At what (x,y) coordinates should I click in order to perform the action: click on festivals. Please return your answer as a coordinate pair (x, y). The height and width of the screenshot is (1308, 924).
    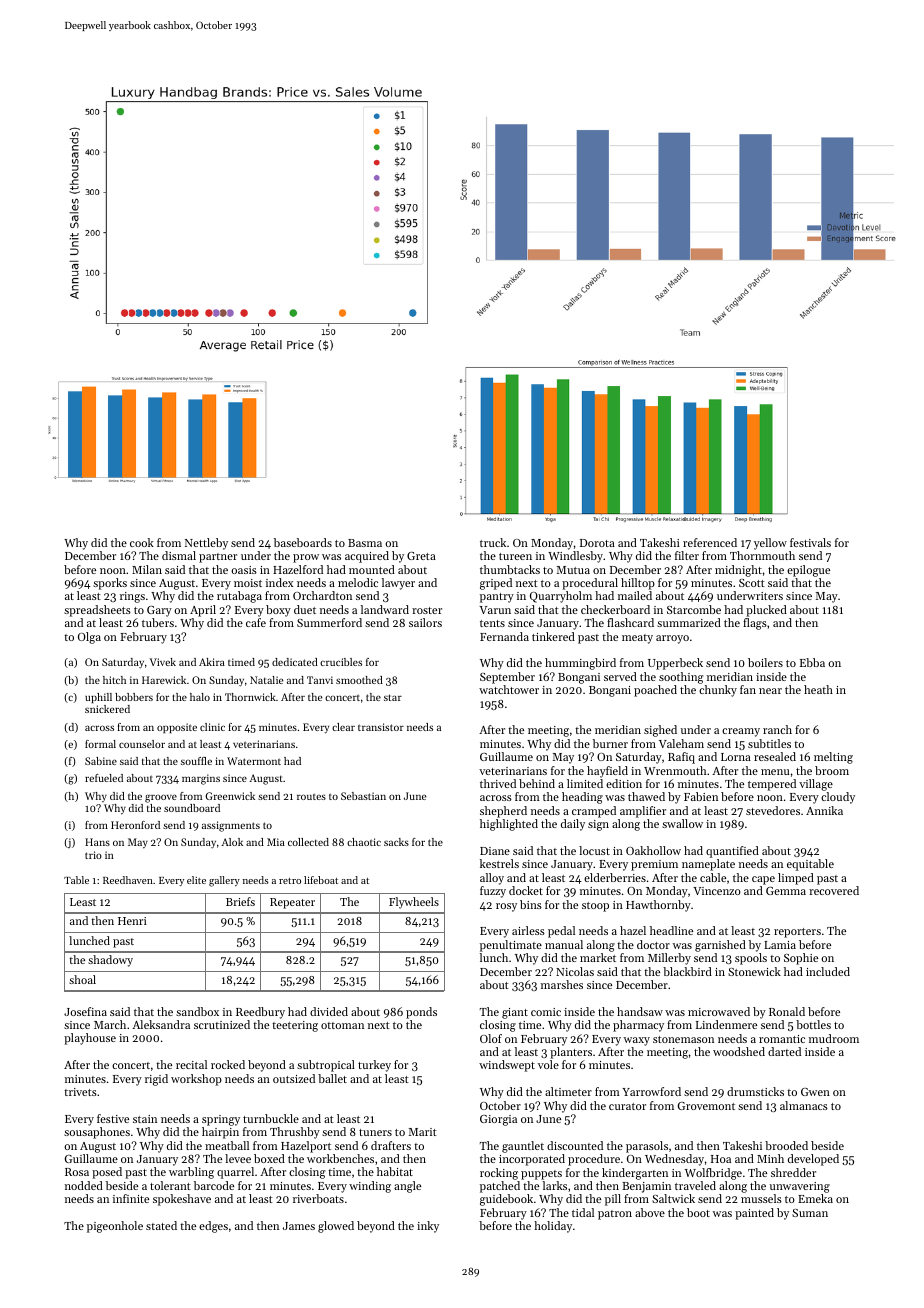
    Looking at the image, I should click on (810, 542).
